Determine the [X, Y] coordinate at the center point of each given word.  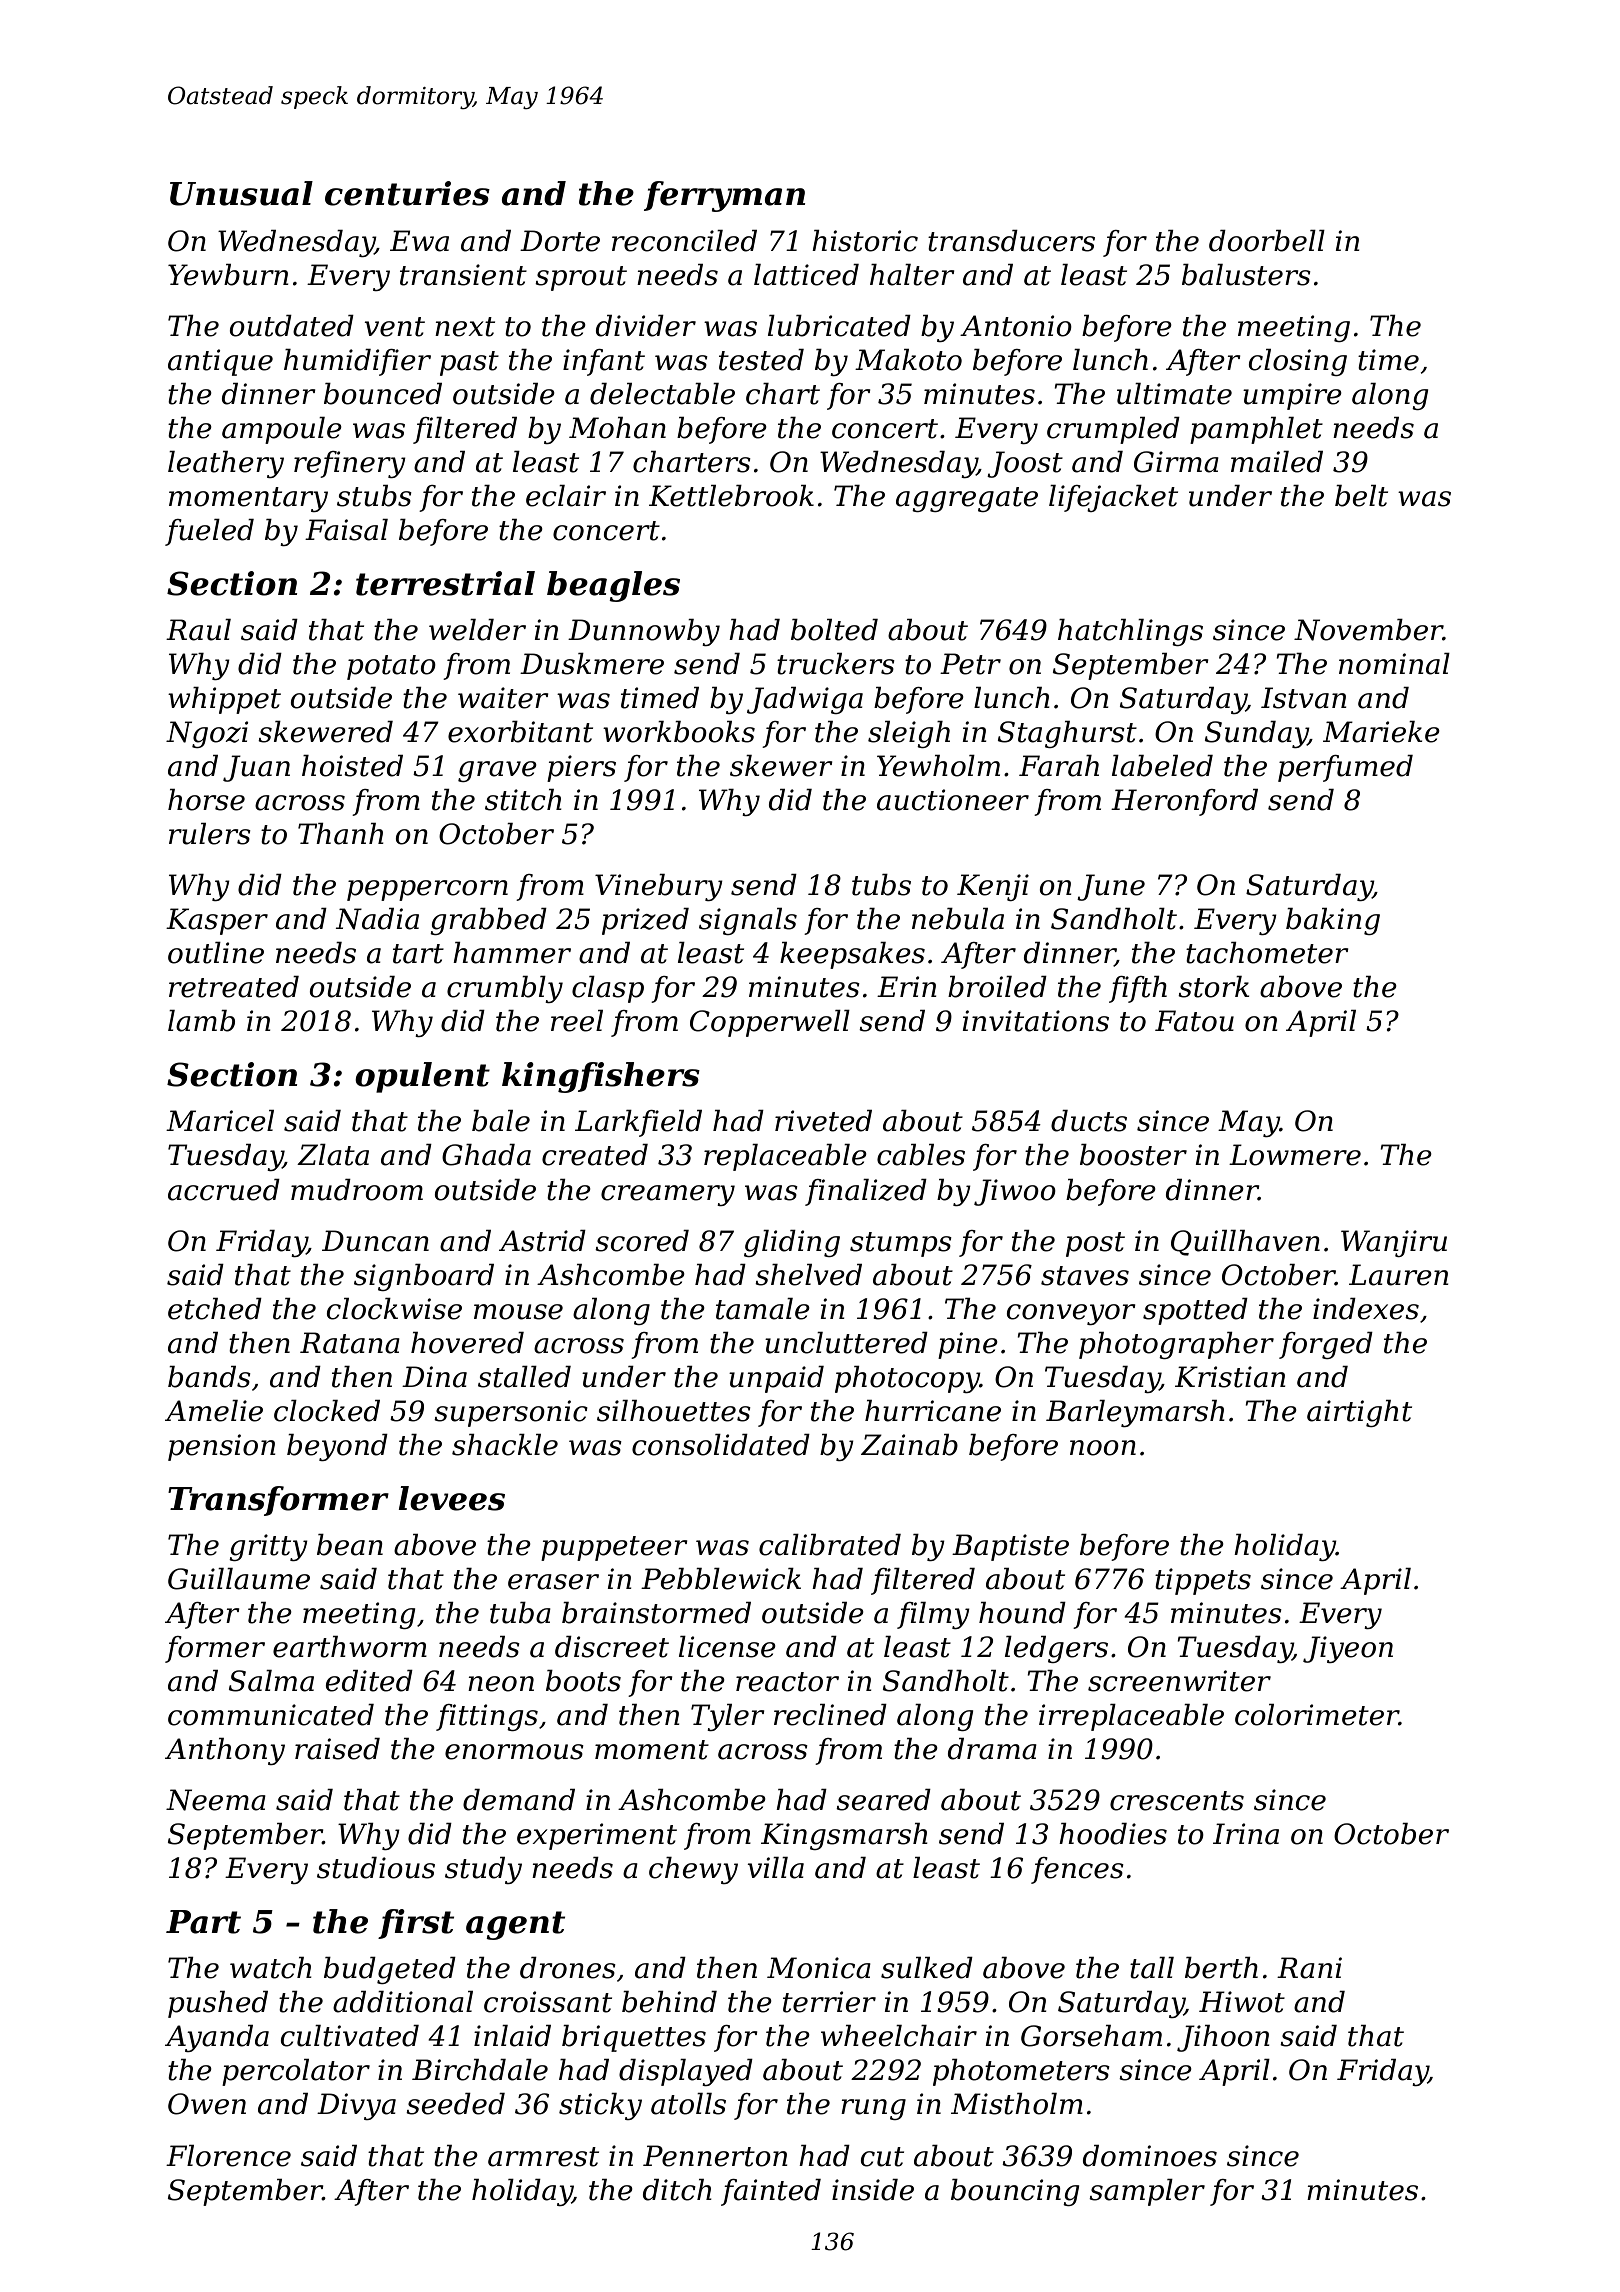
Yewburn [228, 275]
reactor [787, 1682]
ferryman [724, 196]
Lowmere [1295, 1155]
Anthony [225, 1751]
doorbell [1267, 241]
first [416, 1924]
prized [645, 921]
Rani [1309, 1968]
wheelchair [899, 2036]
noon [1103, 1448]
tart [418, 954]
